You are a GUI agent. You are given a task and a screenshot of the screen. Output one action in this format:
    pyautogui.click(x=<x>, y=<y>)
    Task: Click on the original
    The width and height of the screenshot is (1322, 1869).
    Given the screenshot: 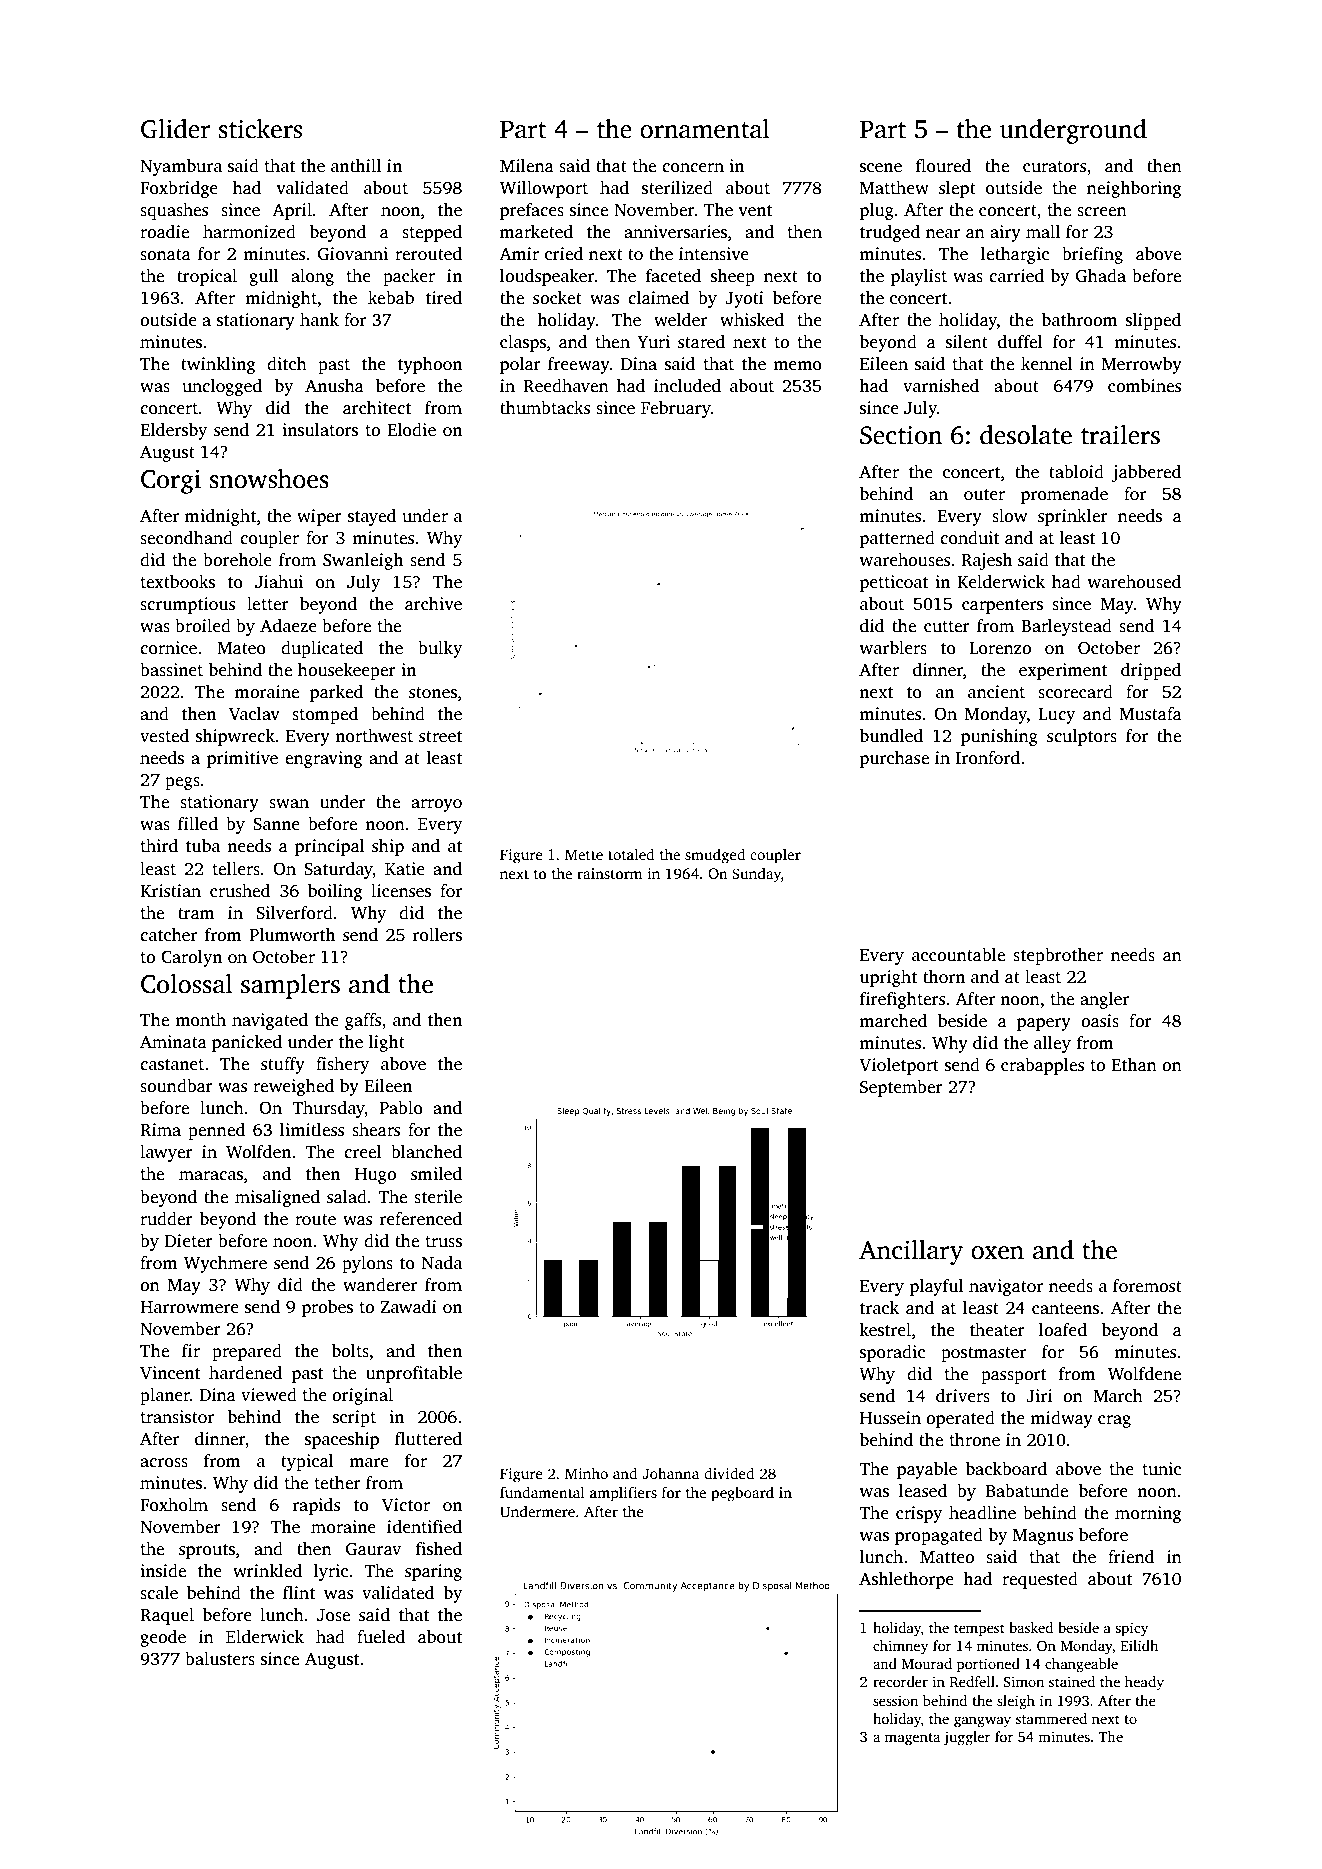 What is the action you would take?
    pyautogui.click(x=362, y=1396)
